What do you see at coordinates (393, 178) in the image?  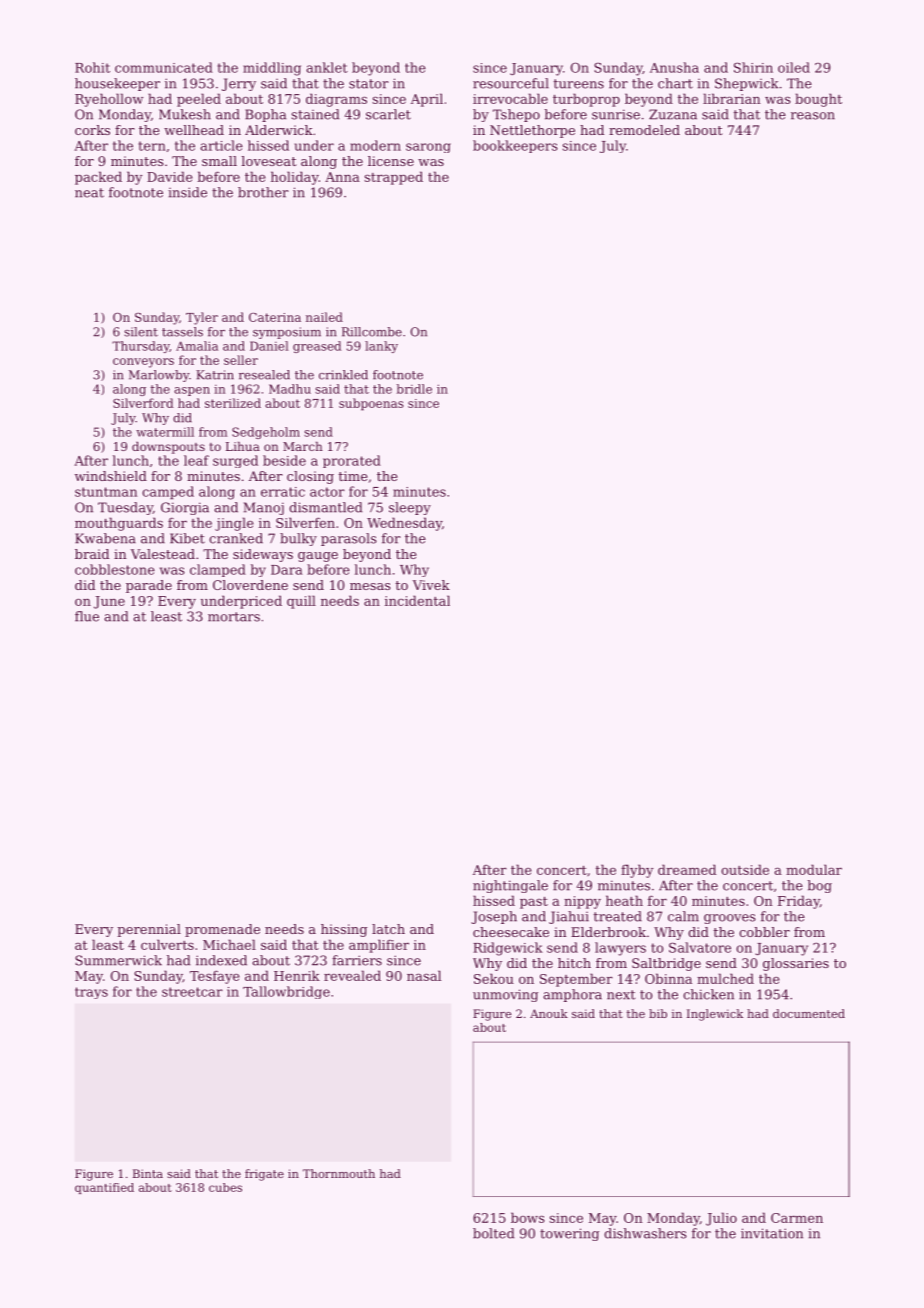 I see `strapped` at bounding box center [393, 178].
